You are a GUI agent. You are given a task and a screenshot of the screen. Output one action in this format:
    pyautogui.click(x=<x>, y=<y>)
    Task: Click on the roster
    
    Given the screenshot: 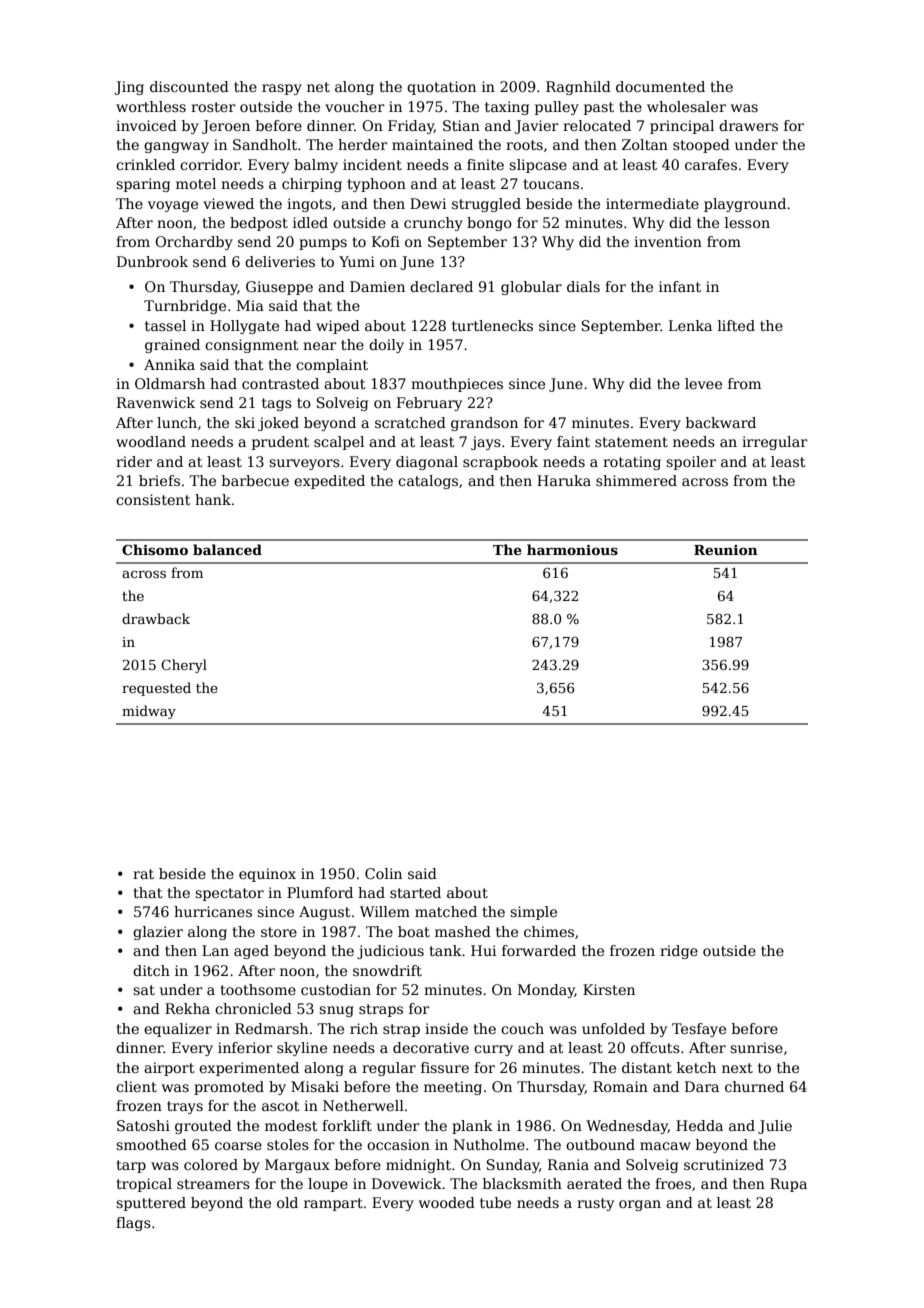 What is the action you would take?
    pyautogui.click(x=213, y=107)
